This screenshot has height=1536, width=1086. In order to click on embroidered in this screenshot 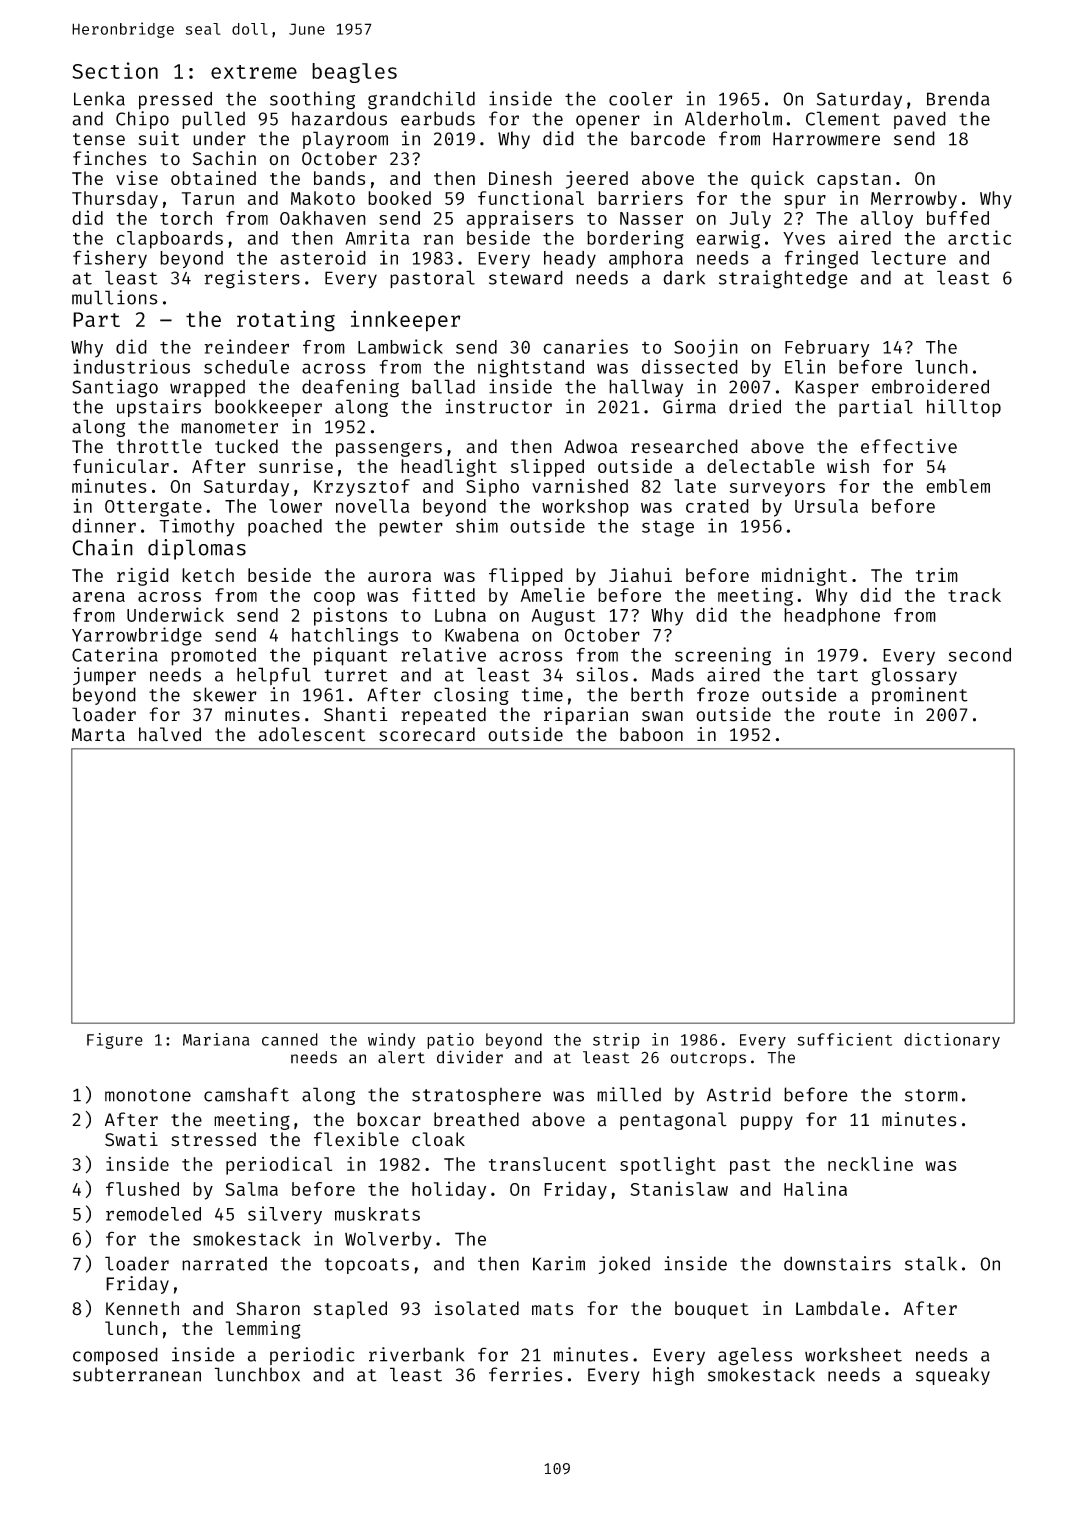, I will do `click(930, 386)`.
